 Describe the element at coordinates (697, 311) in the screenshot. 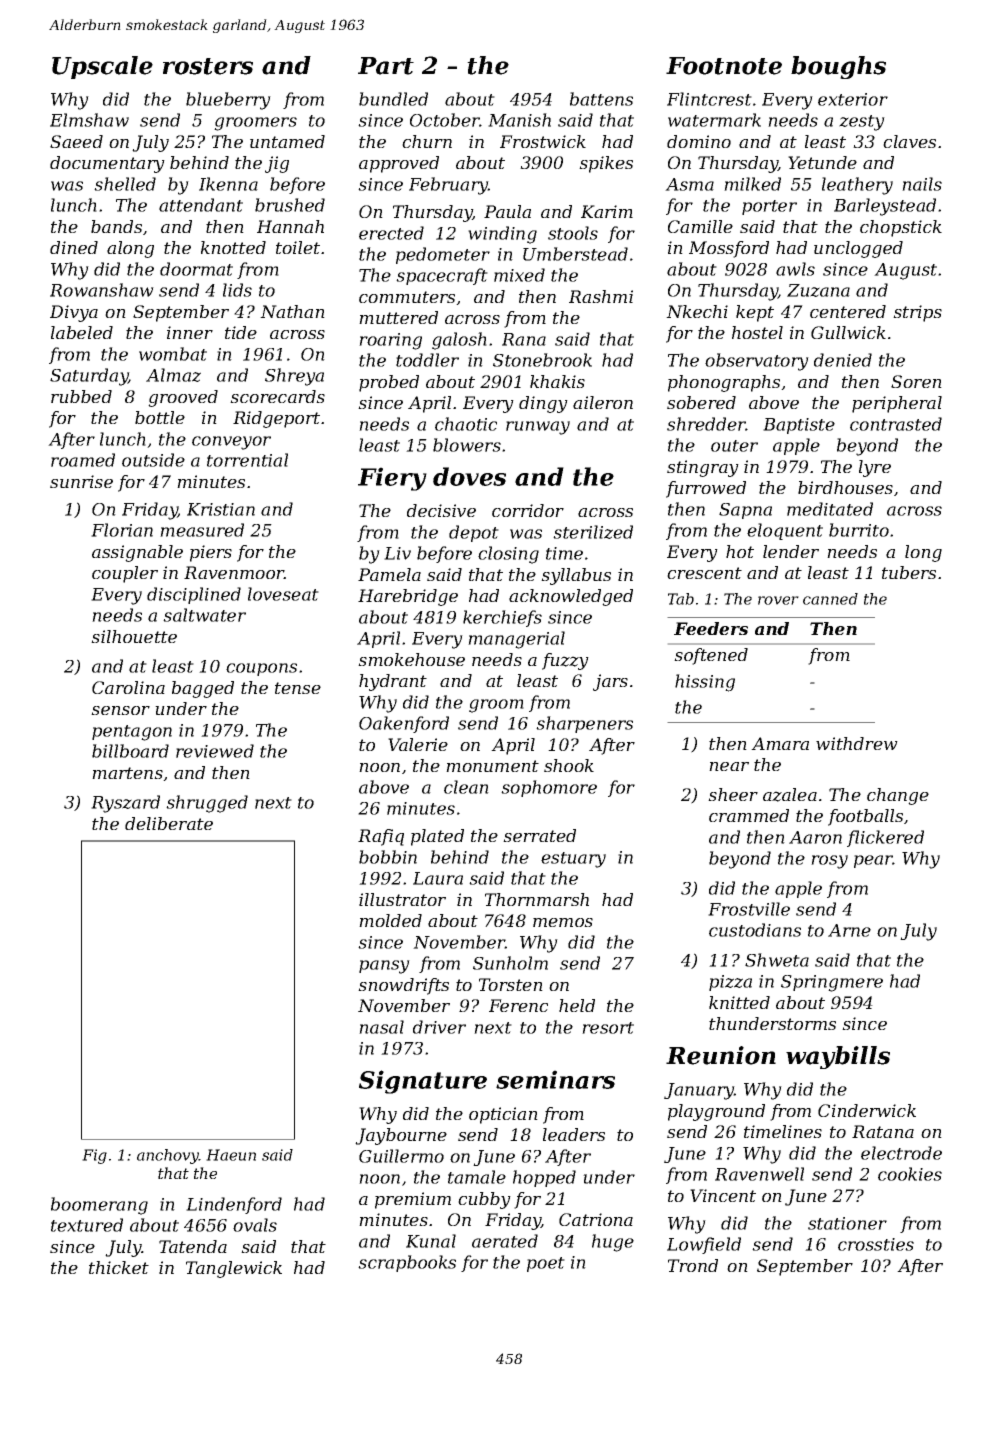

I see `Nkechi` at that location.
